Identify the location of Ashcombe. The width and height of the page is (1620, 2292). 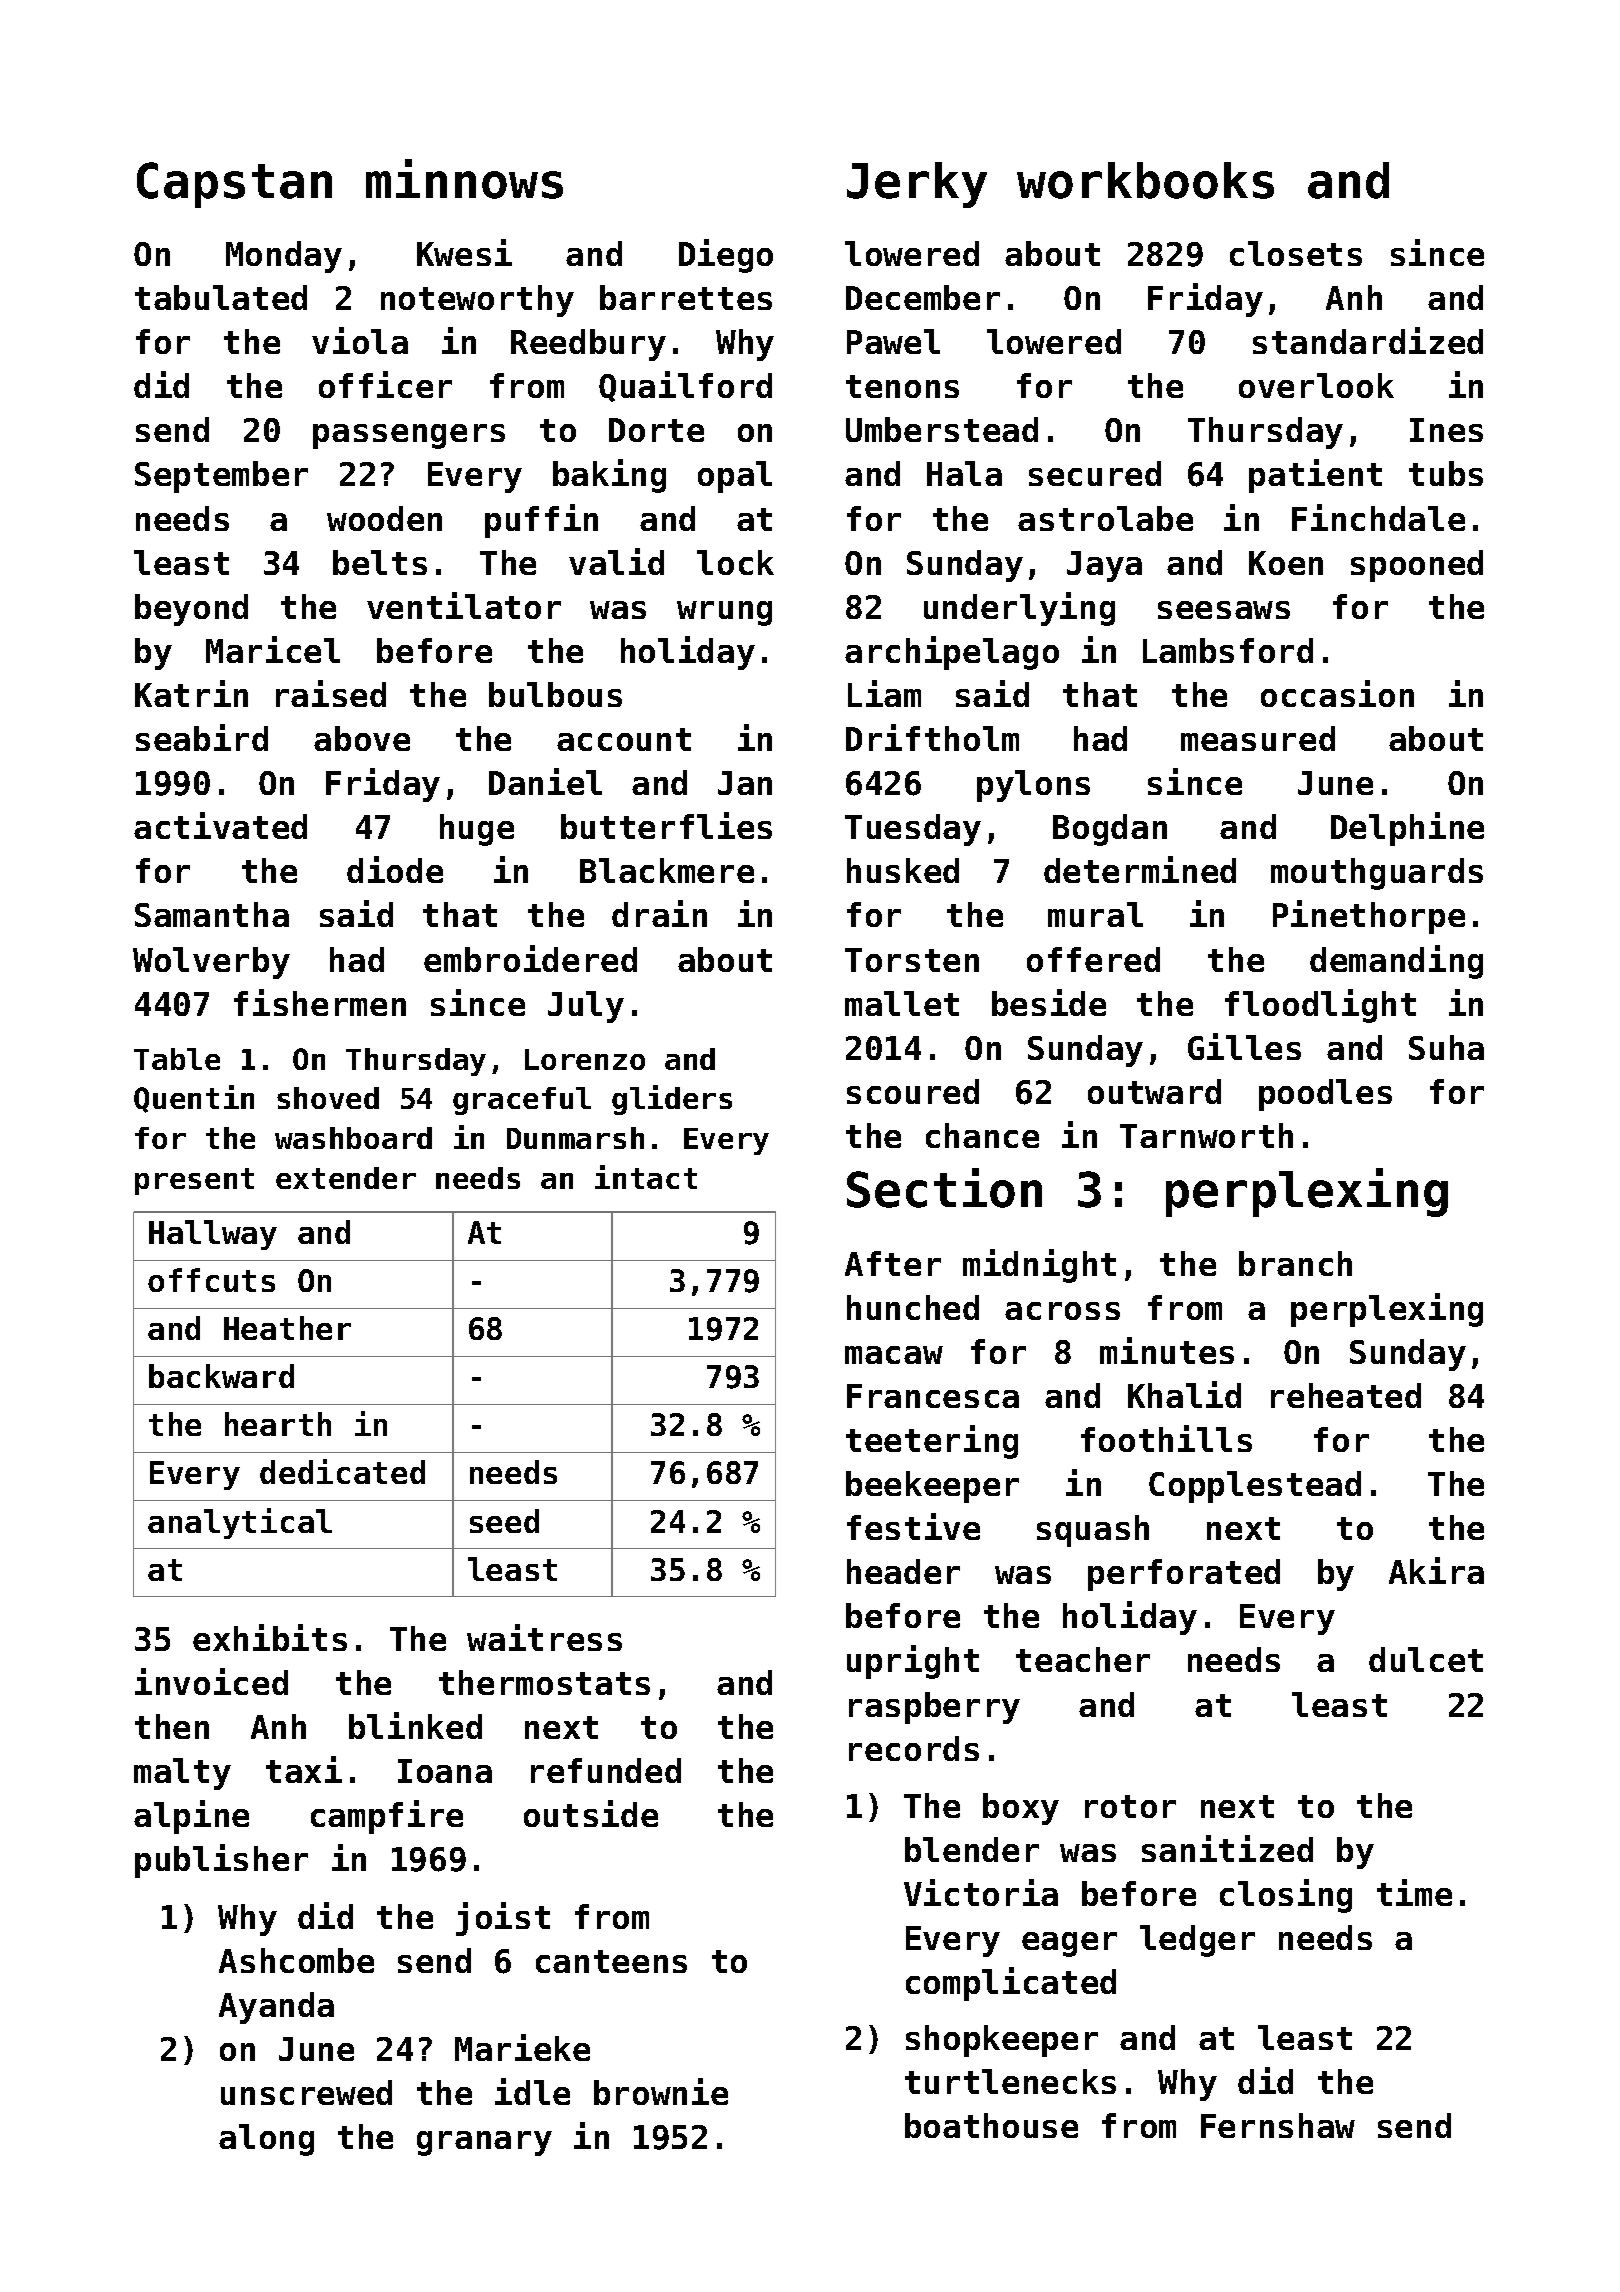
(296, 1960).
